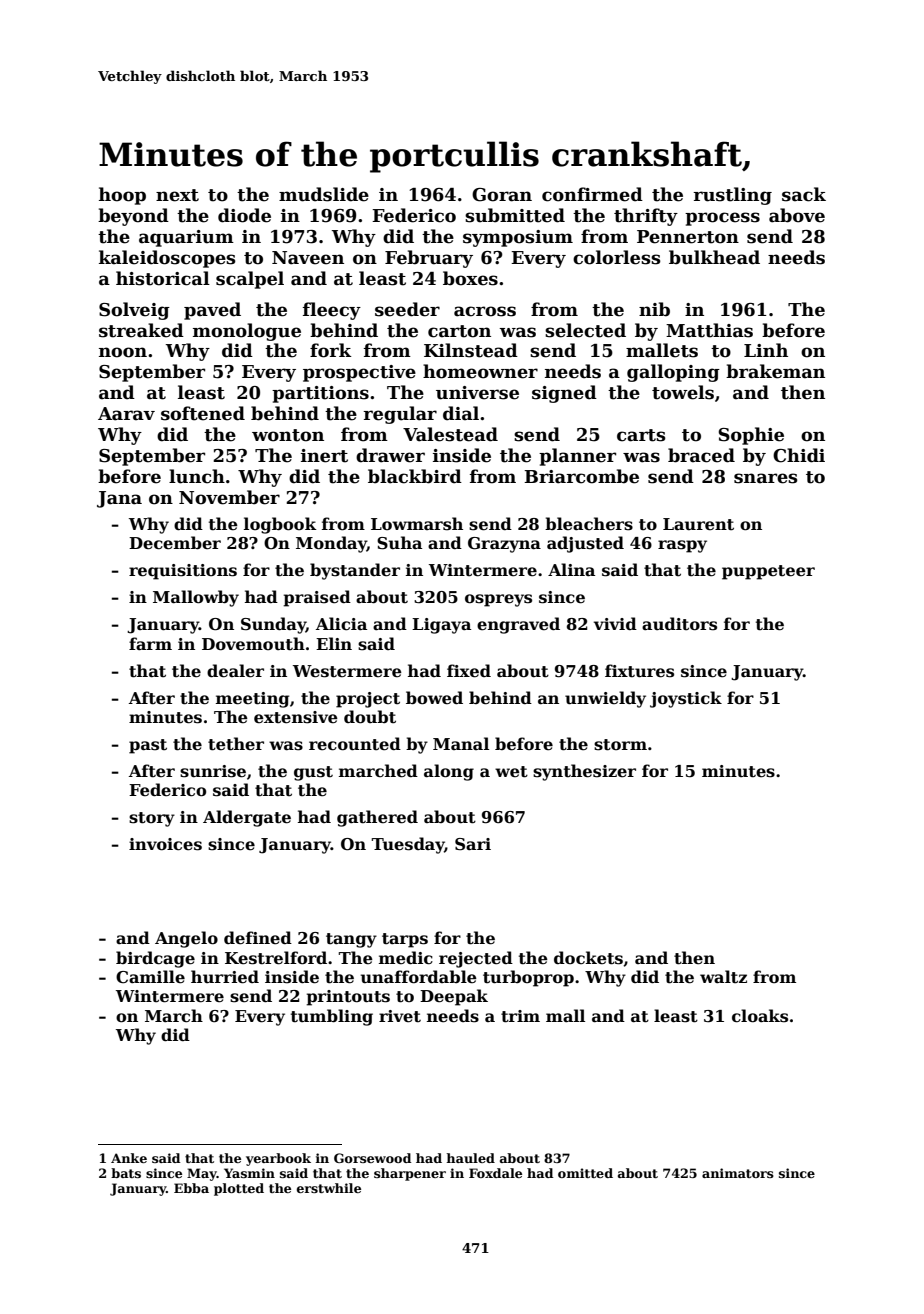 The height and width of the image is (1314, 924). I want to click on rustling, so click(732, 196).
